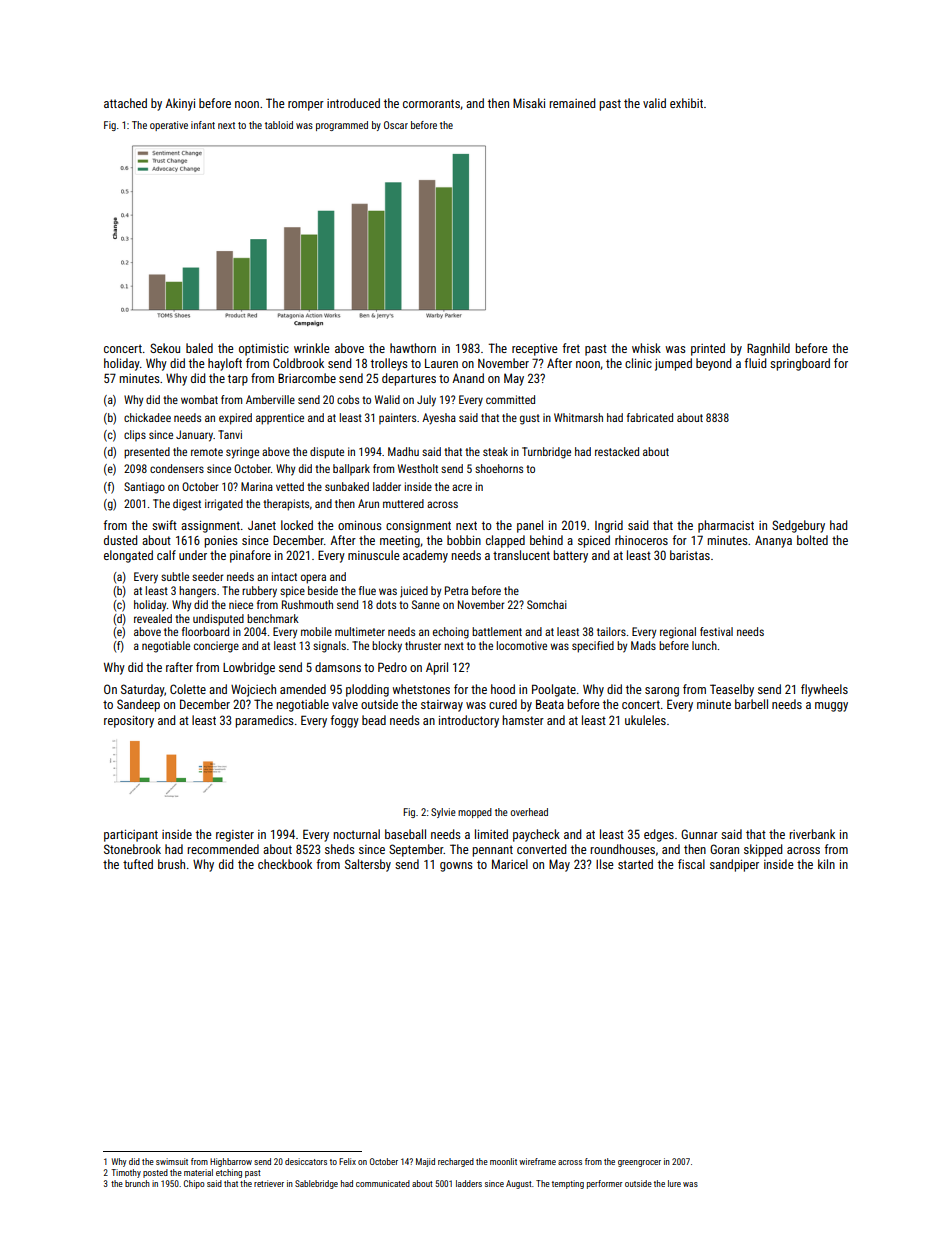 This screenshot has width=952, height=1233. I want to click on foggy, so click(344, 721).
